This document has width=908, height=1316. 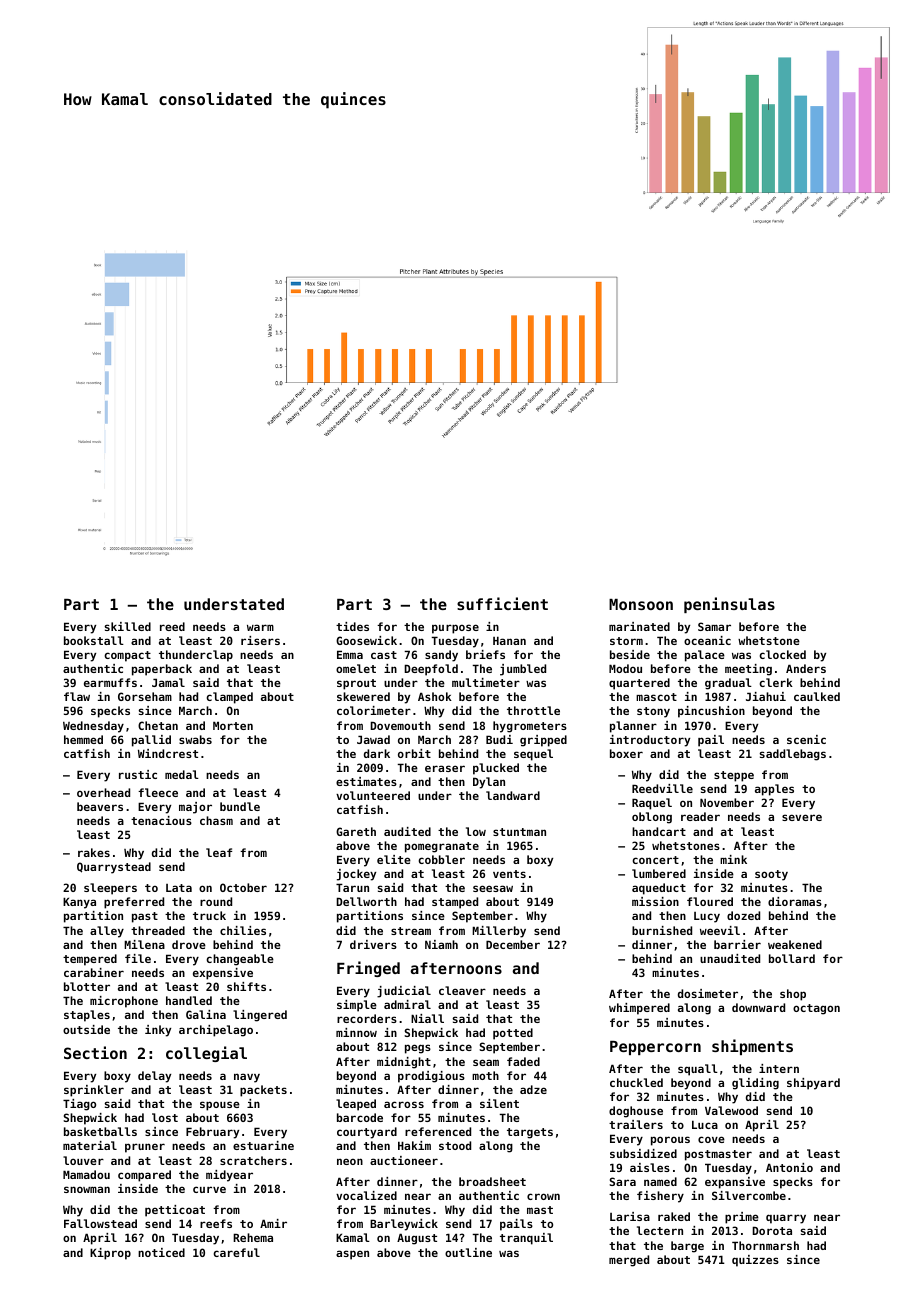 What do you see at coordinates (728, 684) in the document?
I see `gradual` at bounding box center [728, 684].
